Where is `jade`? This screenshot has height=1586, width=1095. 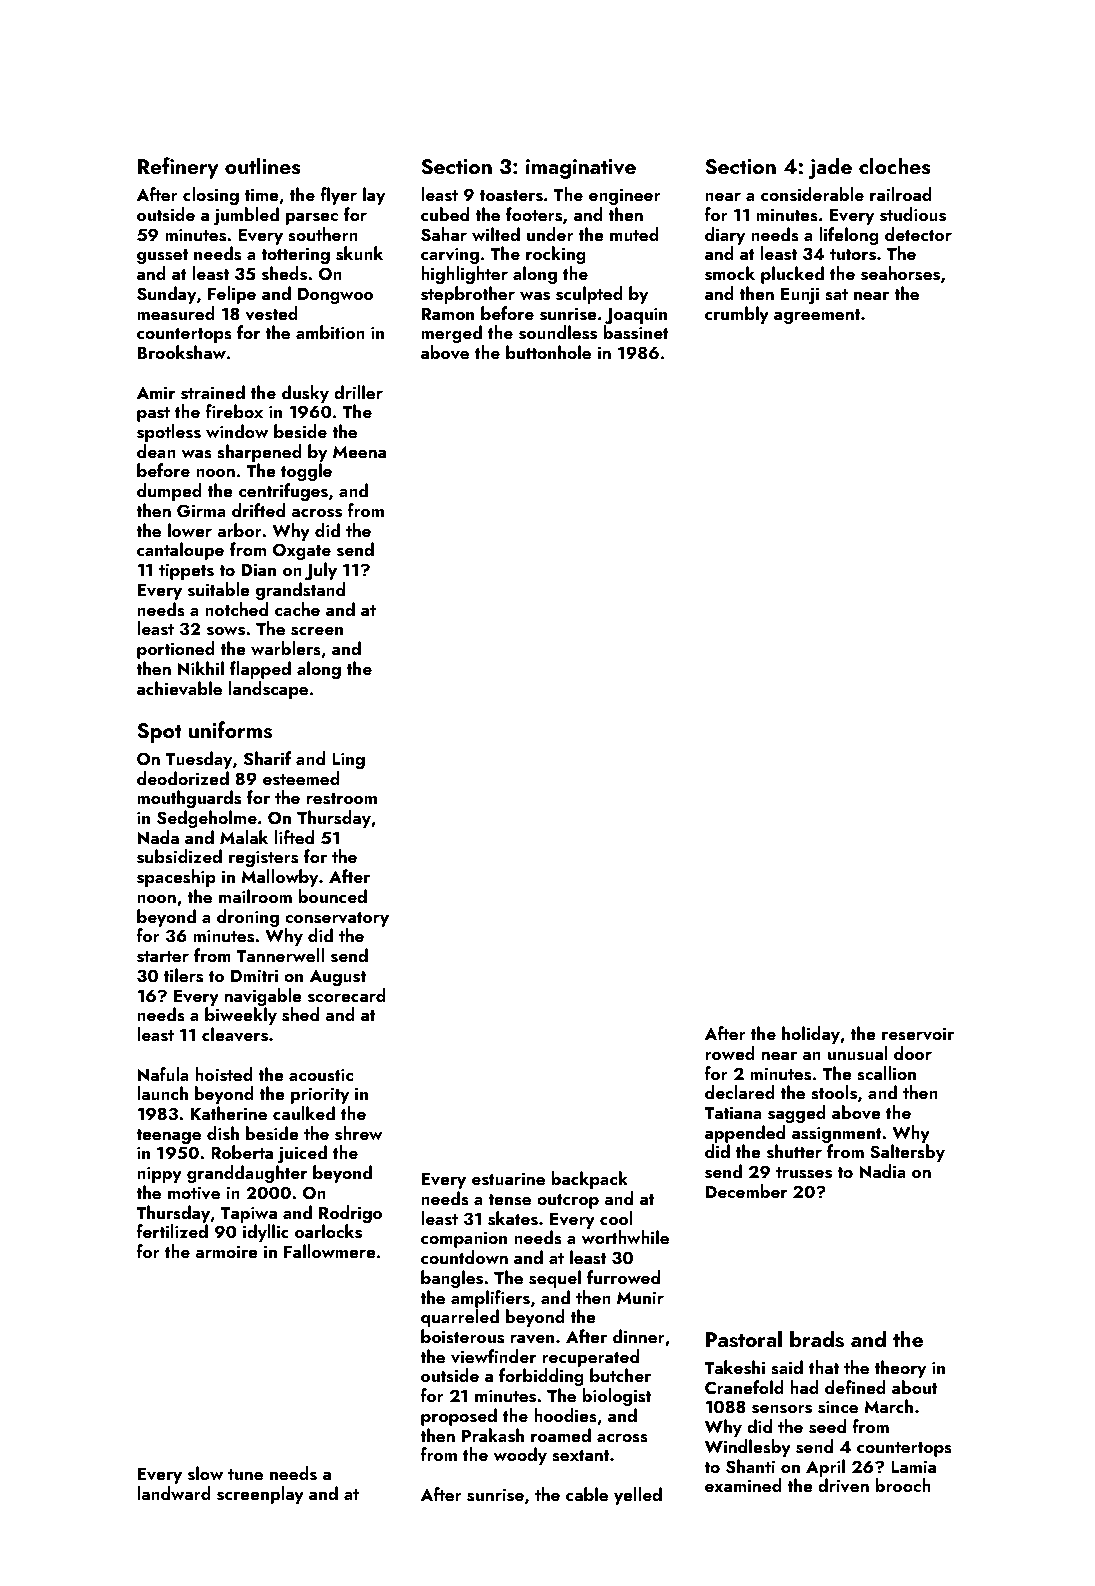
jade is located at coordinates (830, 168).
